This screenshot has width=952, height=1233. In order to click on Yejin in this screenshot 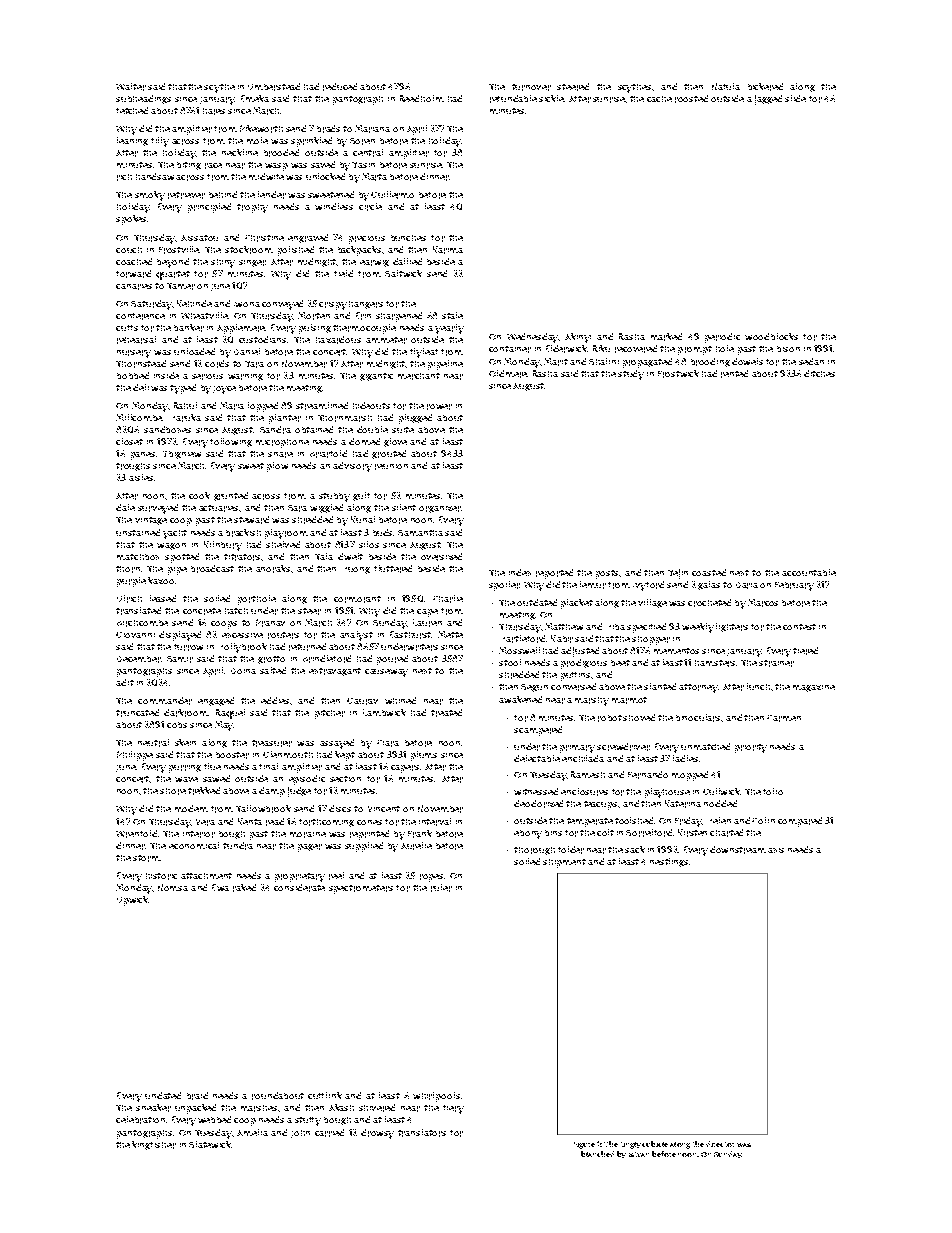, I will do `click(678, 574)`.
